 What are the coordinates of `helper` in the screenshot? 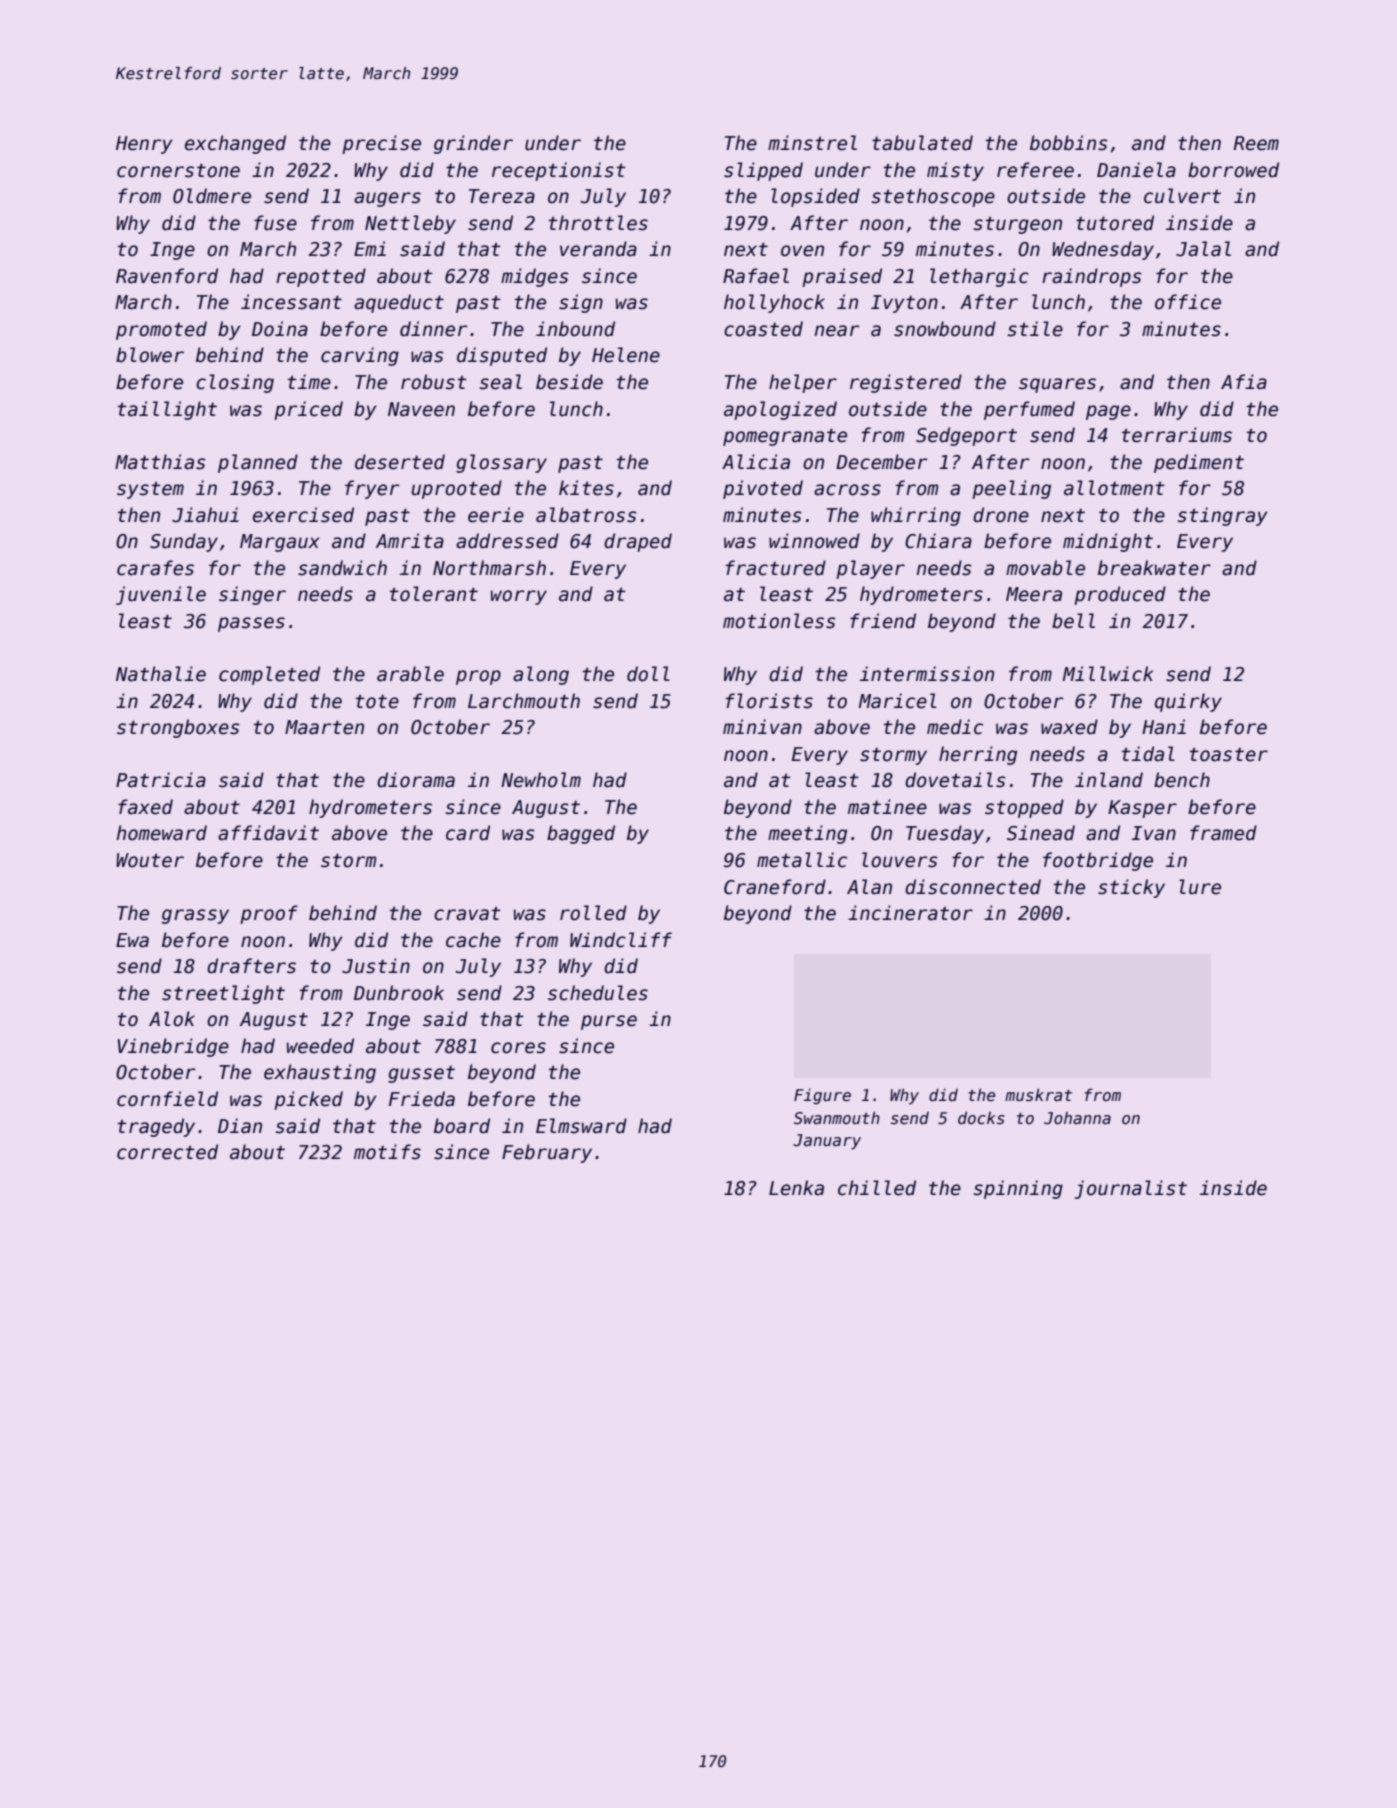 It's located at (803, 383).
